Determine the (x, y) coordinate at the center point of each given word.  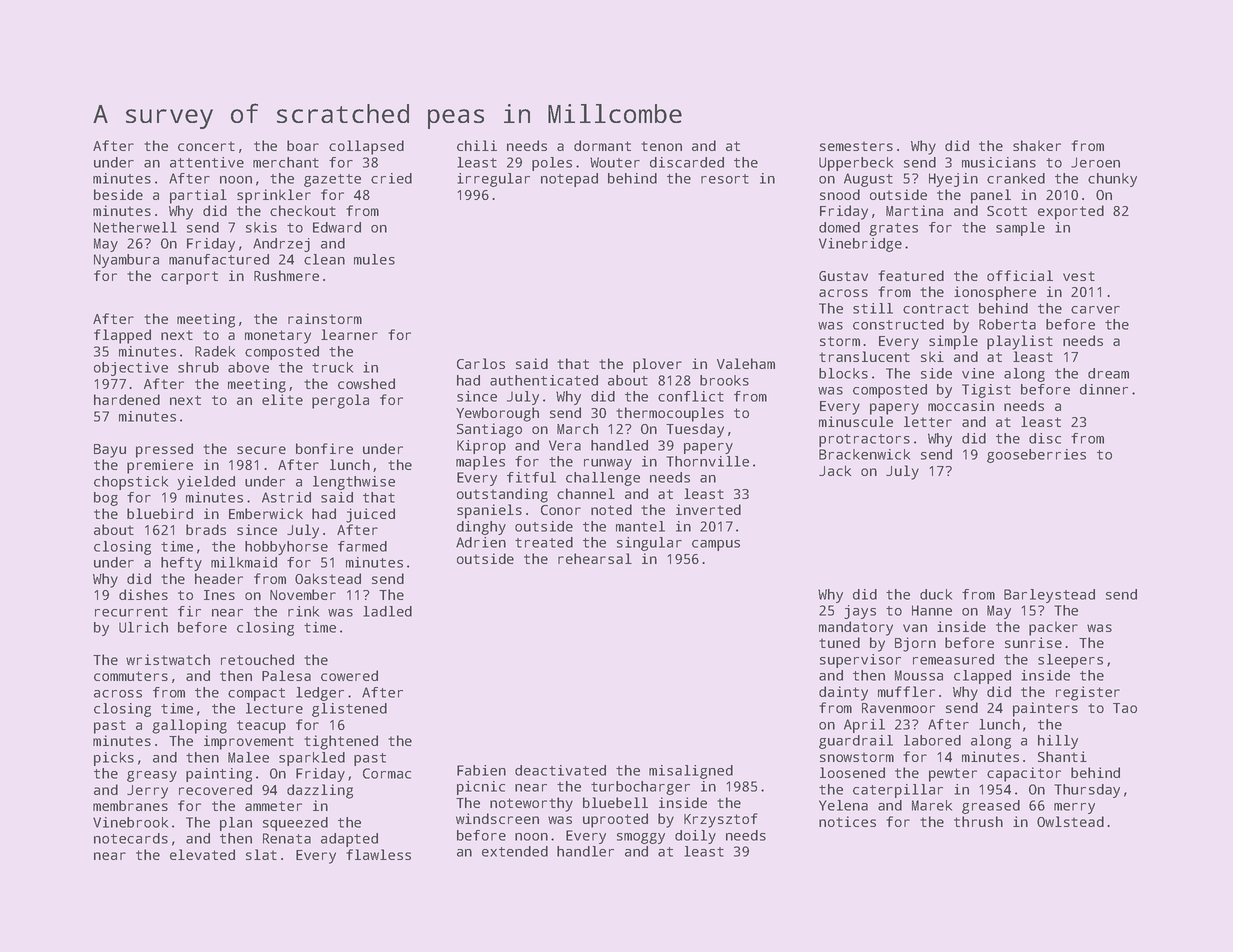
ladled (387, 611)
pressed (164, 450)
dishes (143, 594)
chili (477, 145)
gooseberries (1036, 456)
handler (585, 851)
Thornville (707, 461)
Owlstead (1070, 821)
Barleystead (1049, 596)
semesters (856, 146)
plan (236, 824)
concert (206, 146)
